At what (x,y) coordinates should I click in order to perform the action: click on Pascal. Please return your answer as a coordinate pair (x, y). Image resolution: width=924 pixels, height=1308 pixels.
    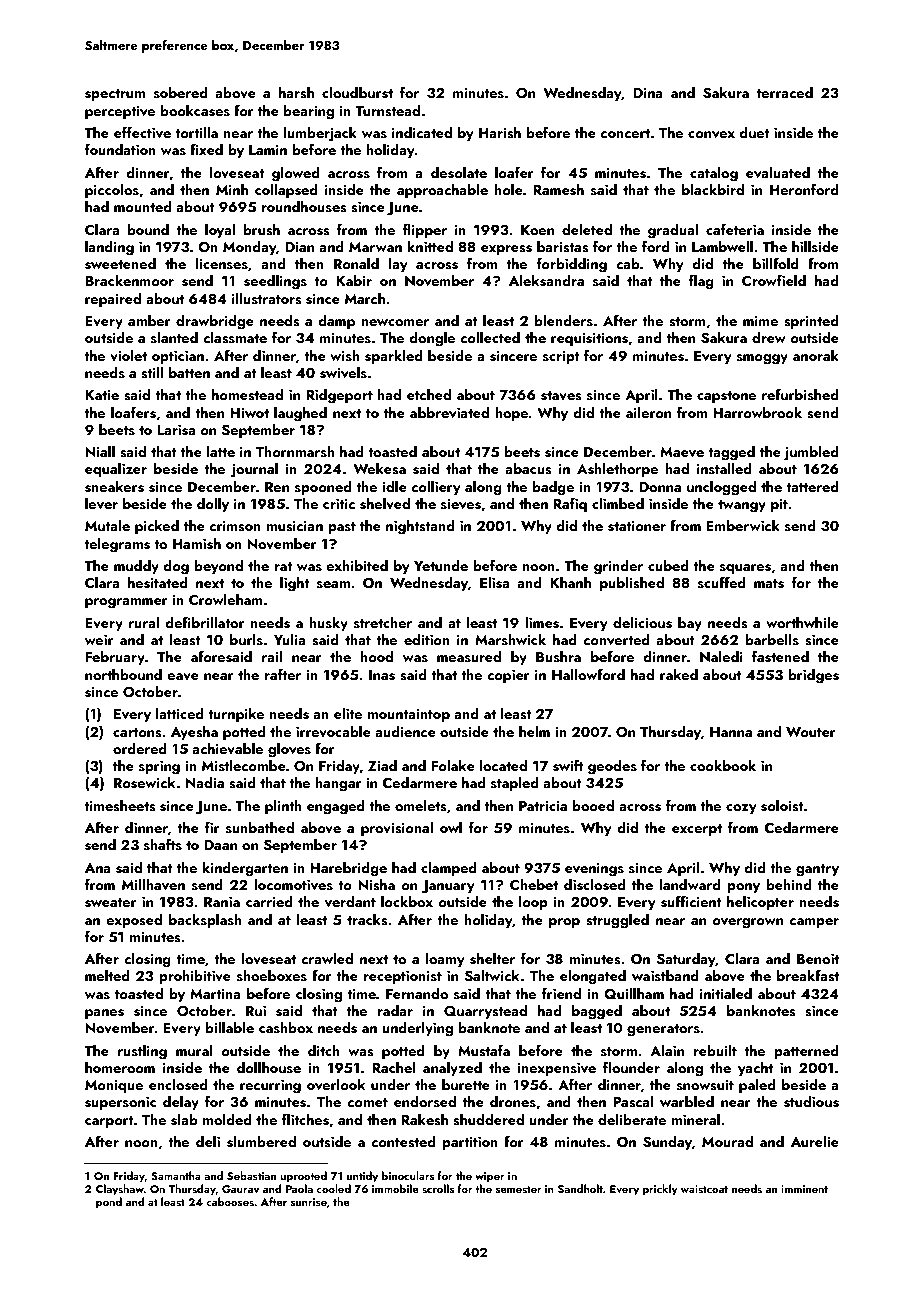
    Looking at the image, I should click on (633, 1102).
